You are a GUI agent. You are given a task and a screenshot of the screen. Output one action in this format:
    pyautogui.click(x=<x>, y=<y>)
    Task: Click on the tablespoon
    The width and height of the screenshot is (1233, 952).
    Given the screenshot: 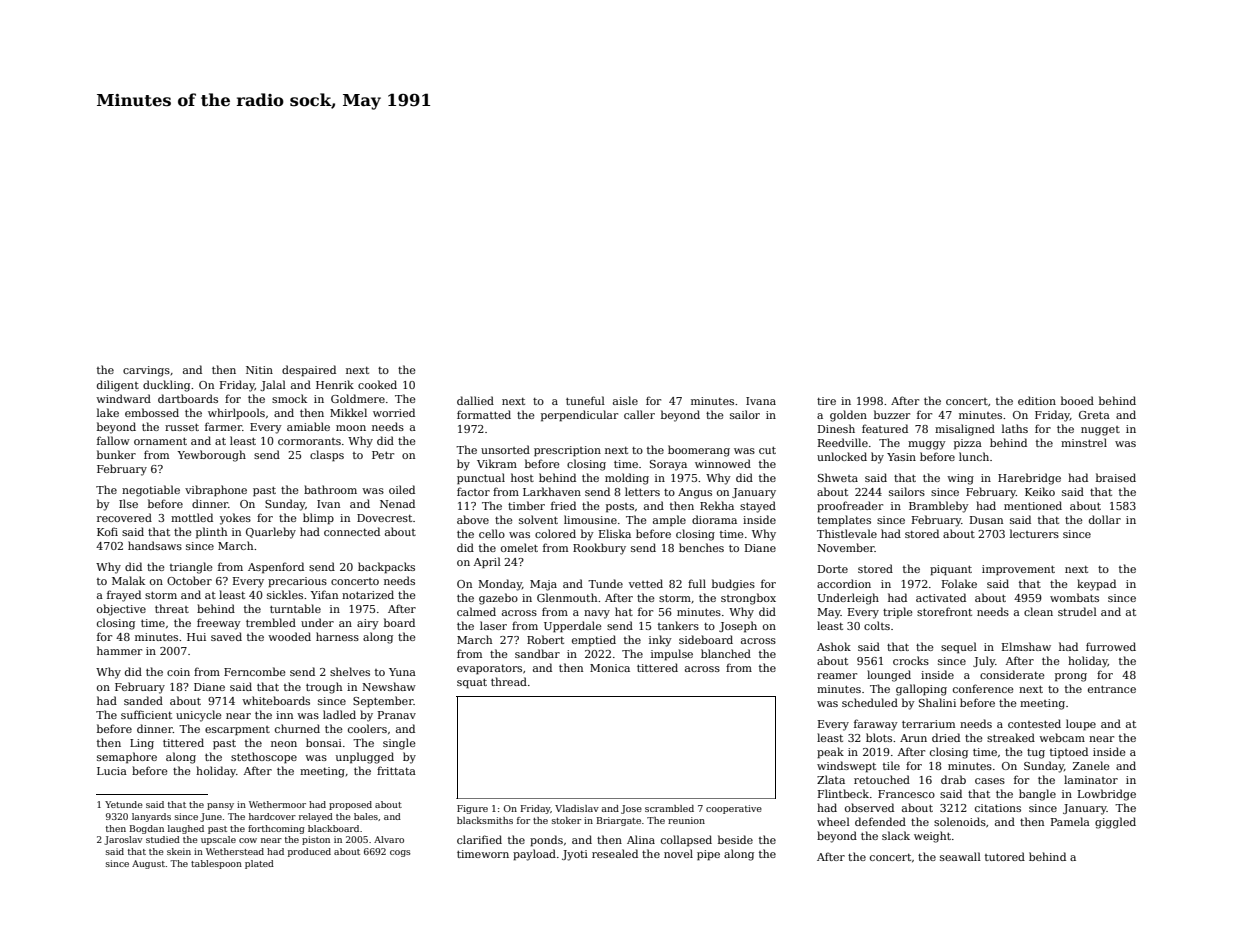 What is the action you would take?
    pyautogui.click(x=216, y=864)
